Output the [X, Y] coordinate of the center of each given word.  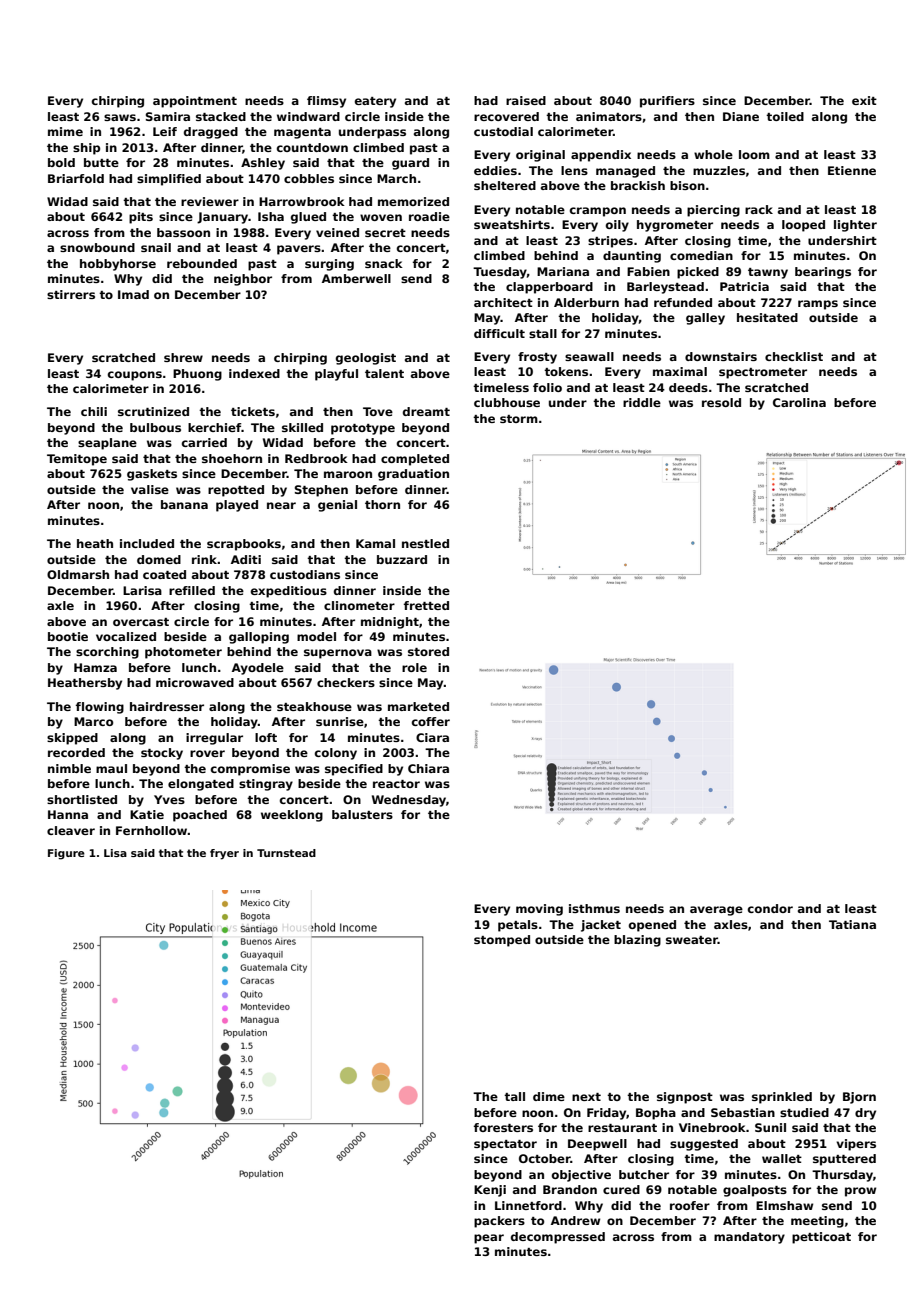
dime [549, 1096]
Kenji [490, 1191]
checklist [794, 356]
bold [61, 162]
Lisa [115, 853]
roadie [429, 216]
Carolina [799, 402]
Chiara [428, 768]
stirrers [71, 294]
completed [415, 460]
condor [770, 908]
